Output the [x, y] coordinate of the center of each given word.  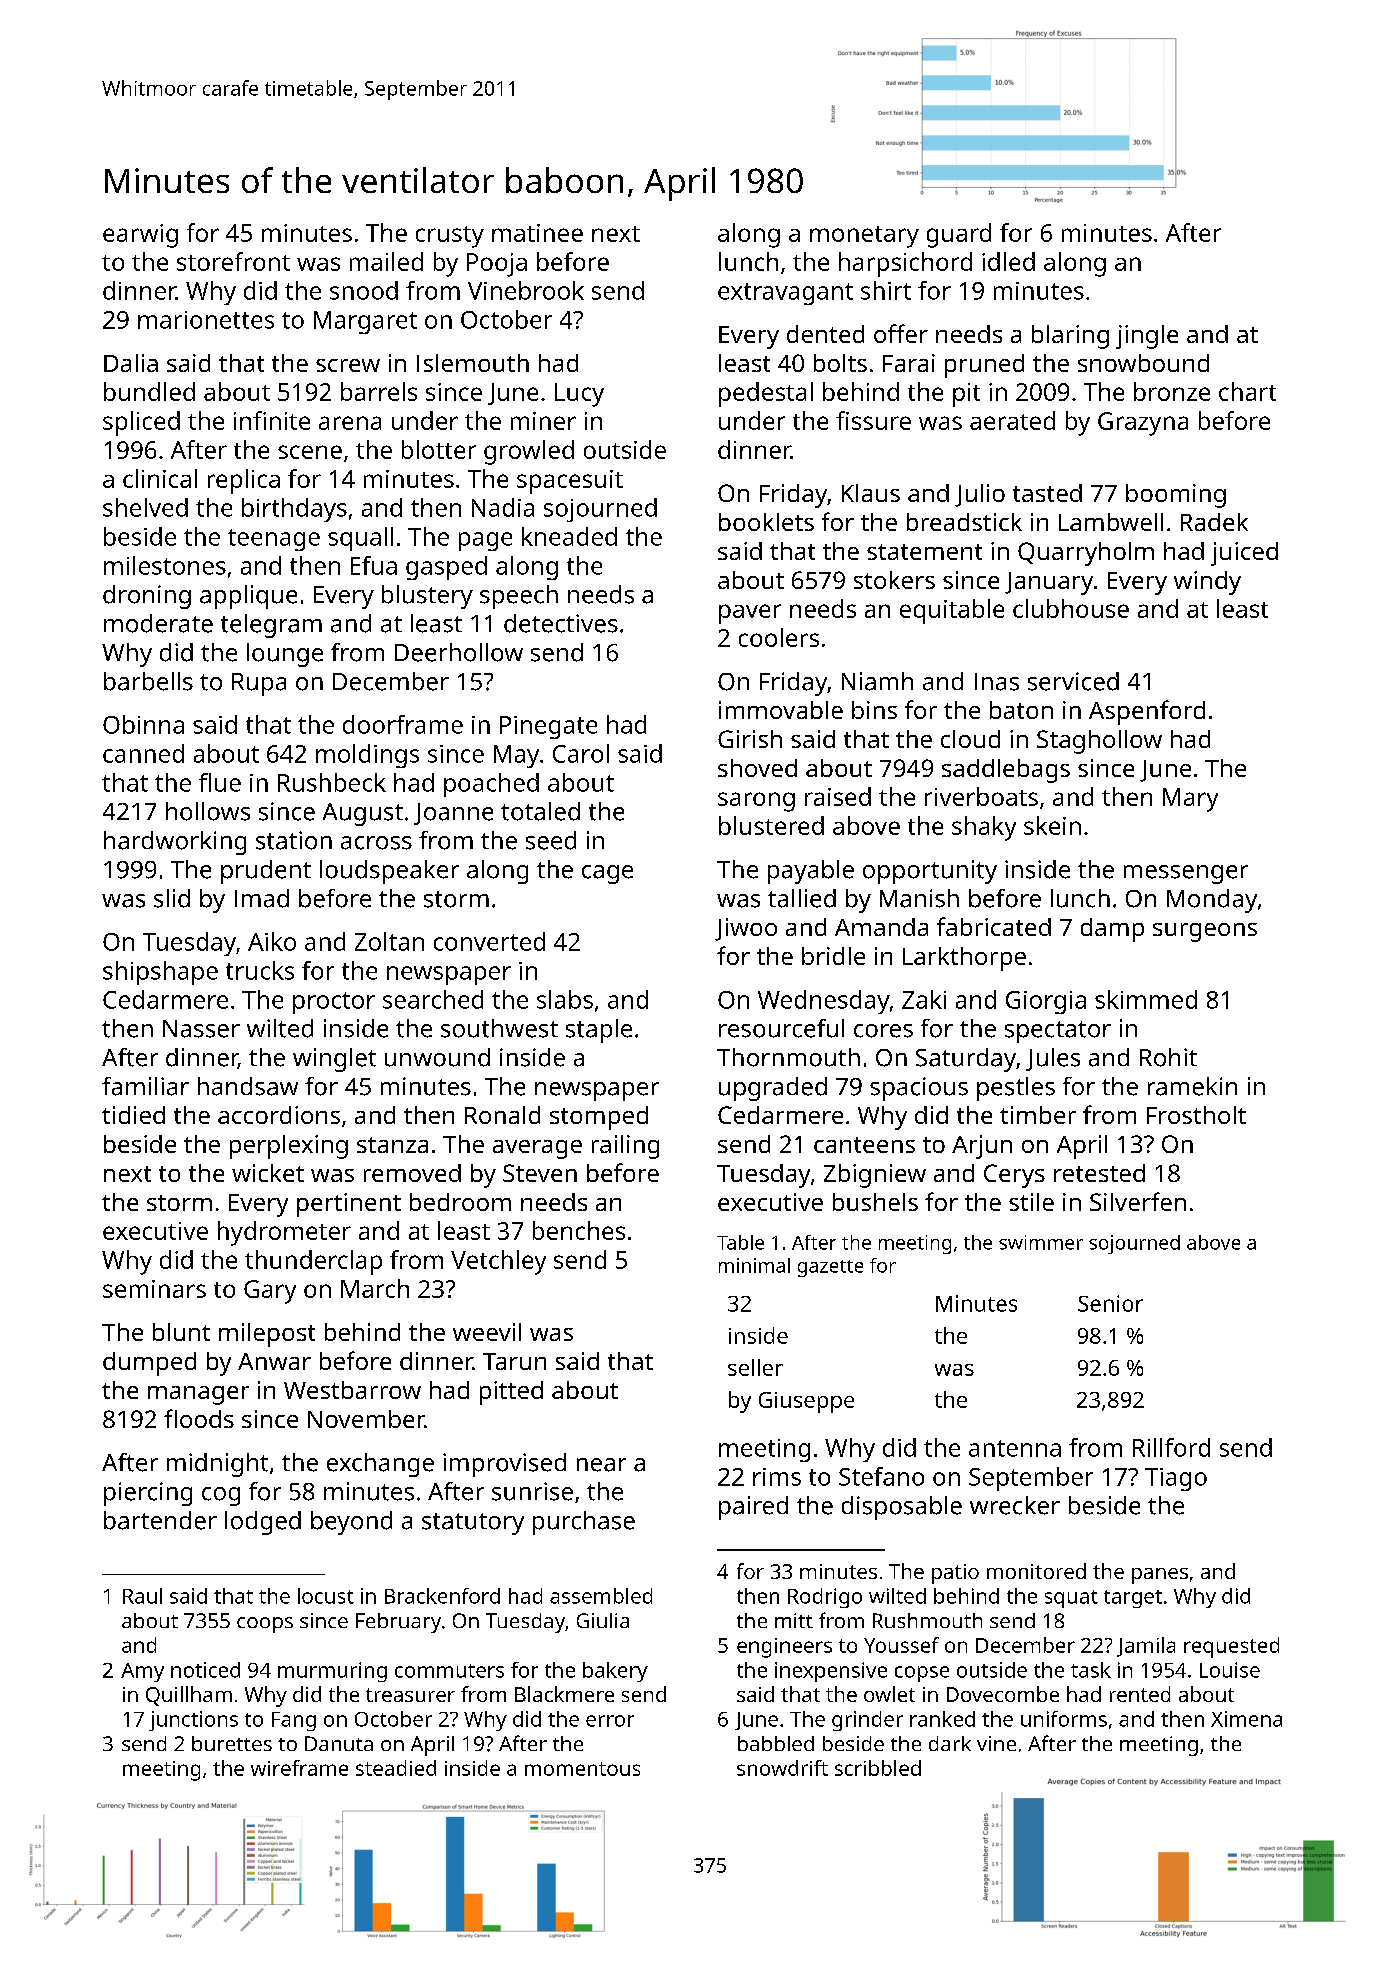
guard [959, 235]
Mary [1190, 800]
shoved [757, 768]
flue [220, 782]
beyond [351, 1523]
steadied [396, 1768]
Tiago [1176, 1479]
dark [950, 1743]
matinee [537, 233]
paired [753, 1508]
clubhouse [1071, 608]
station [294, 840]
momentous [582, 1769]
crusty [450, 237]
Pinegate [548, 727]
